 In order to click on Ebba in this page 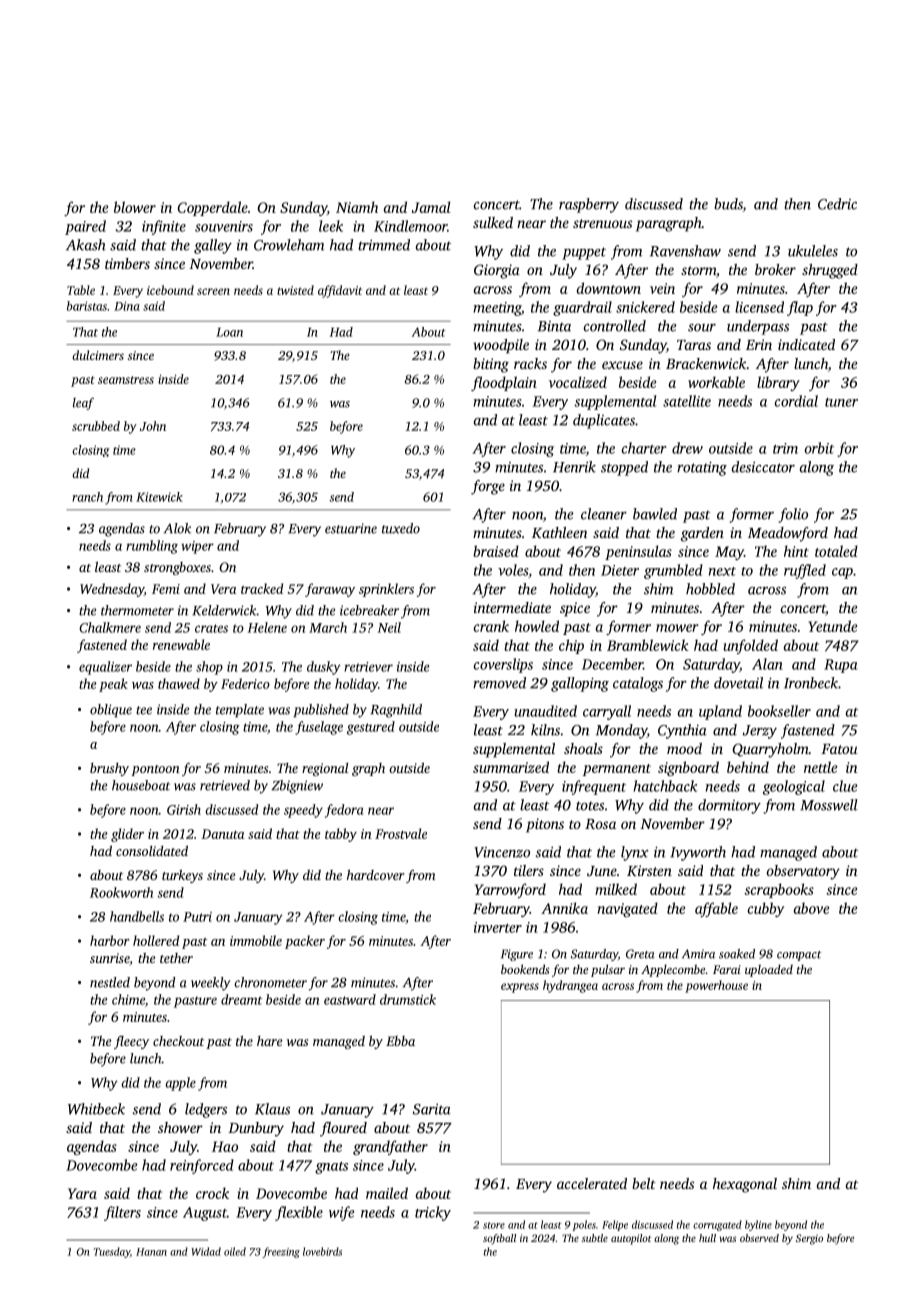, I will do `click(400, 1041)`.
